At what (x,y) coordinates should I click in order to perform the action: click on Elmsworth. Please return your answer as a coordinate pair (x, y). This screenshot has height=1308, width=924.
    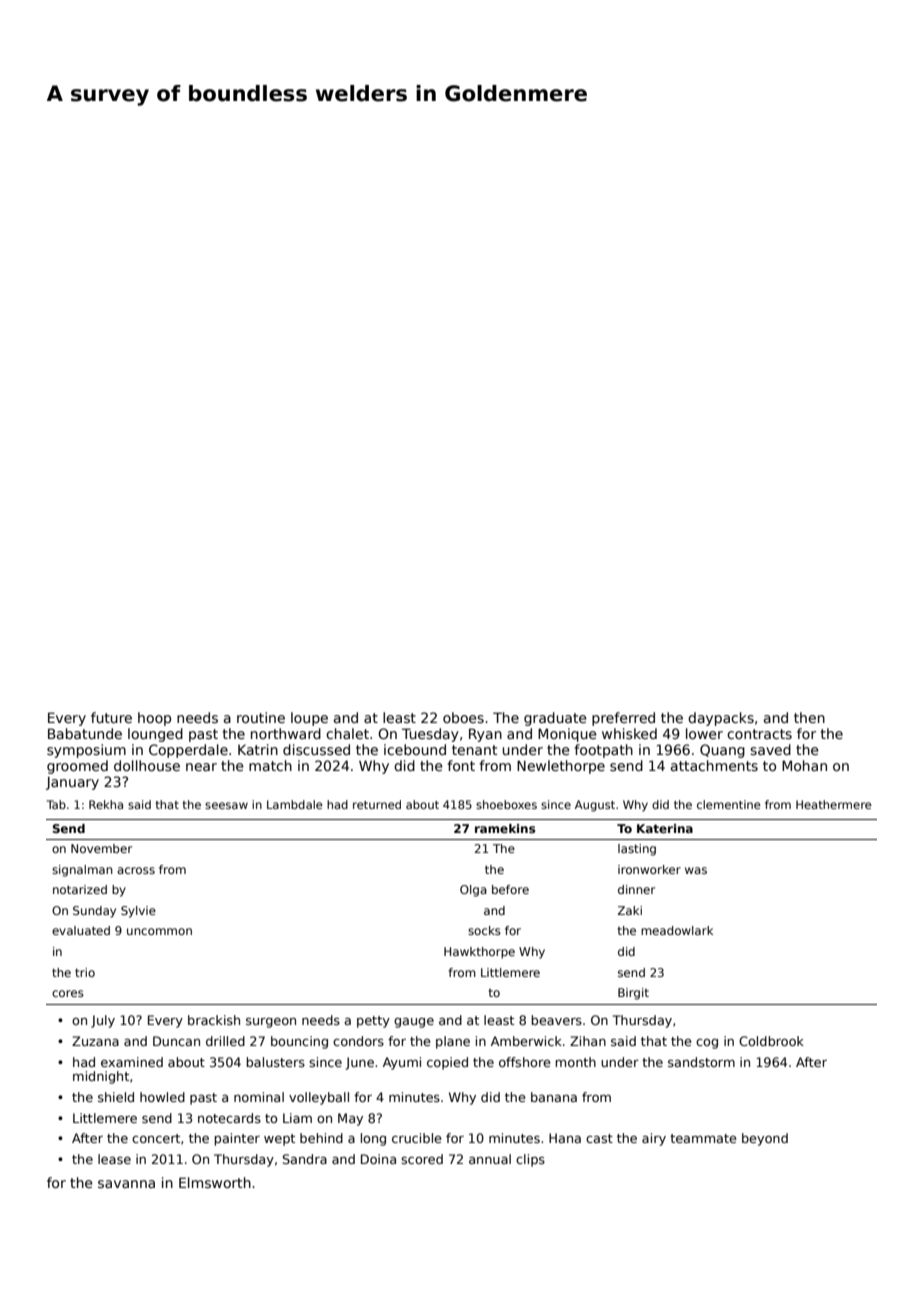
    Looking at the image, I should click on (215, 1182).
